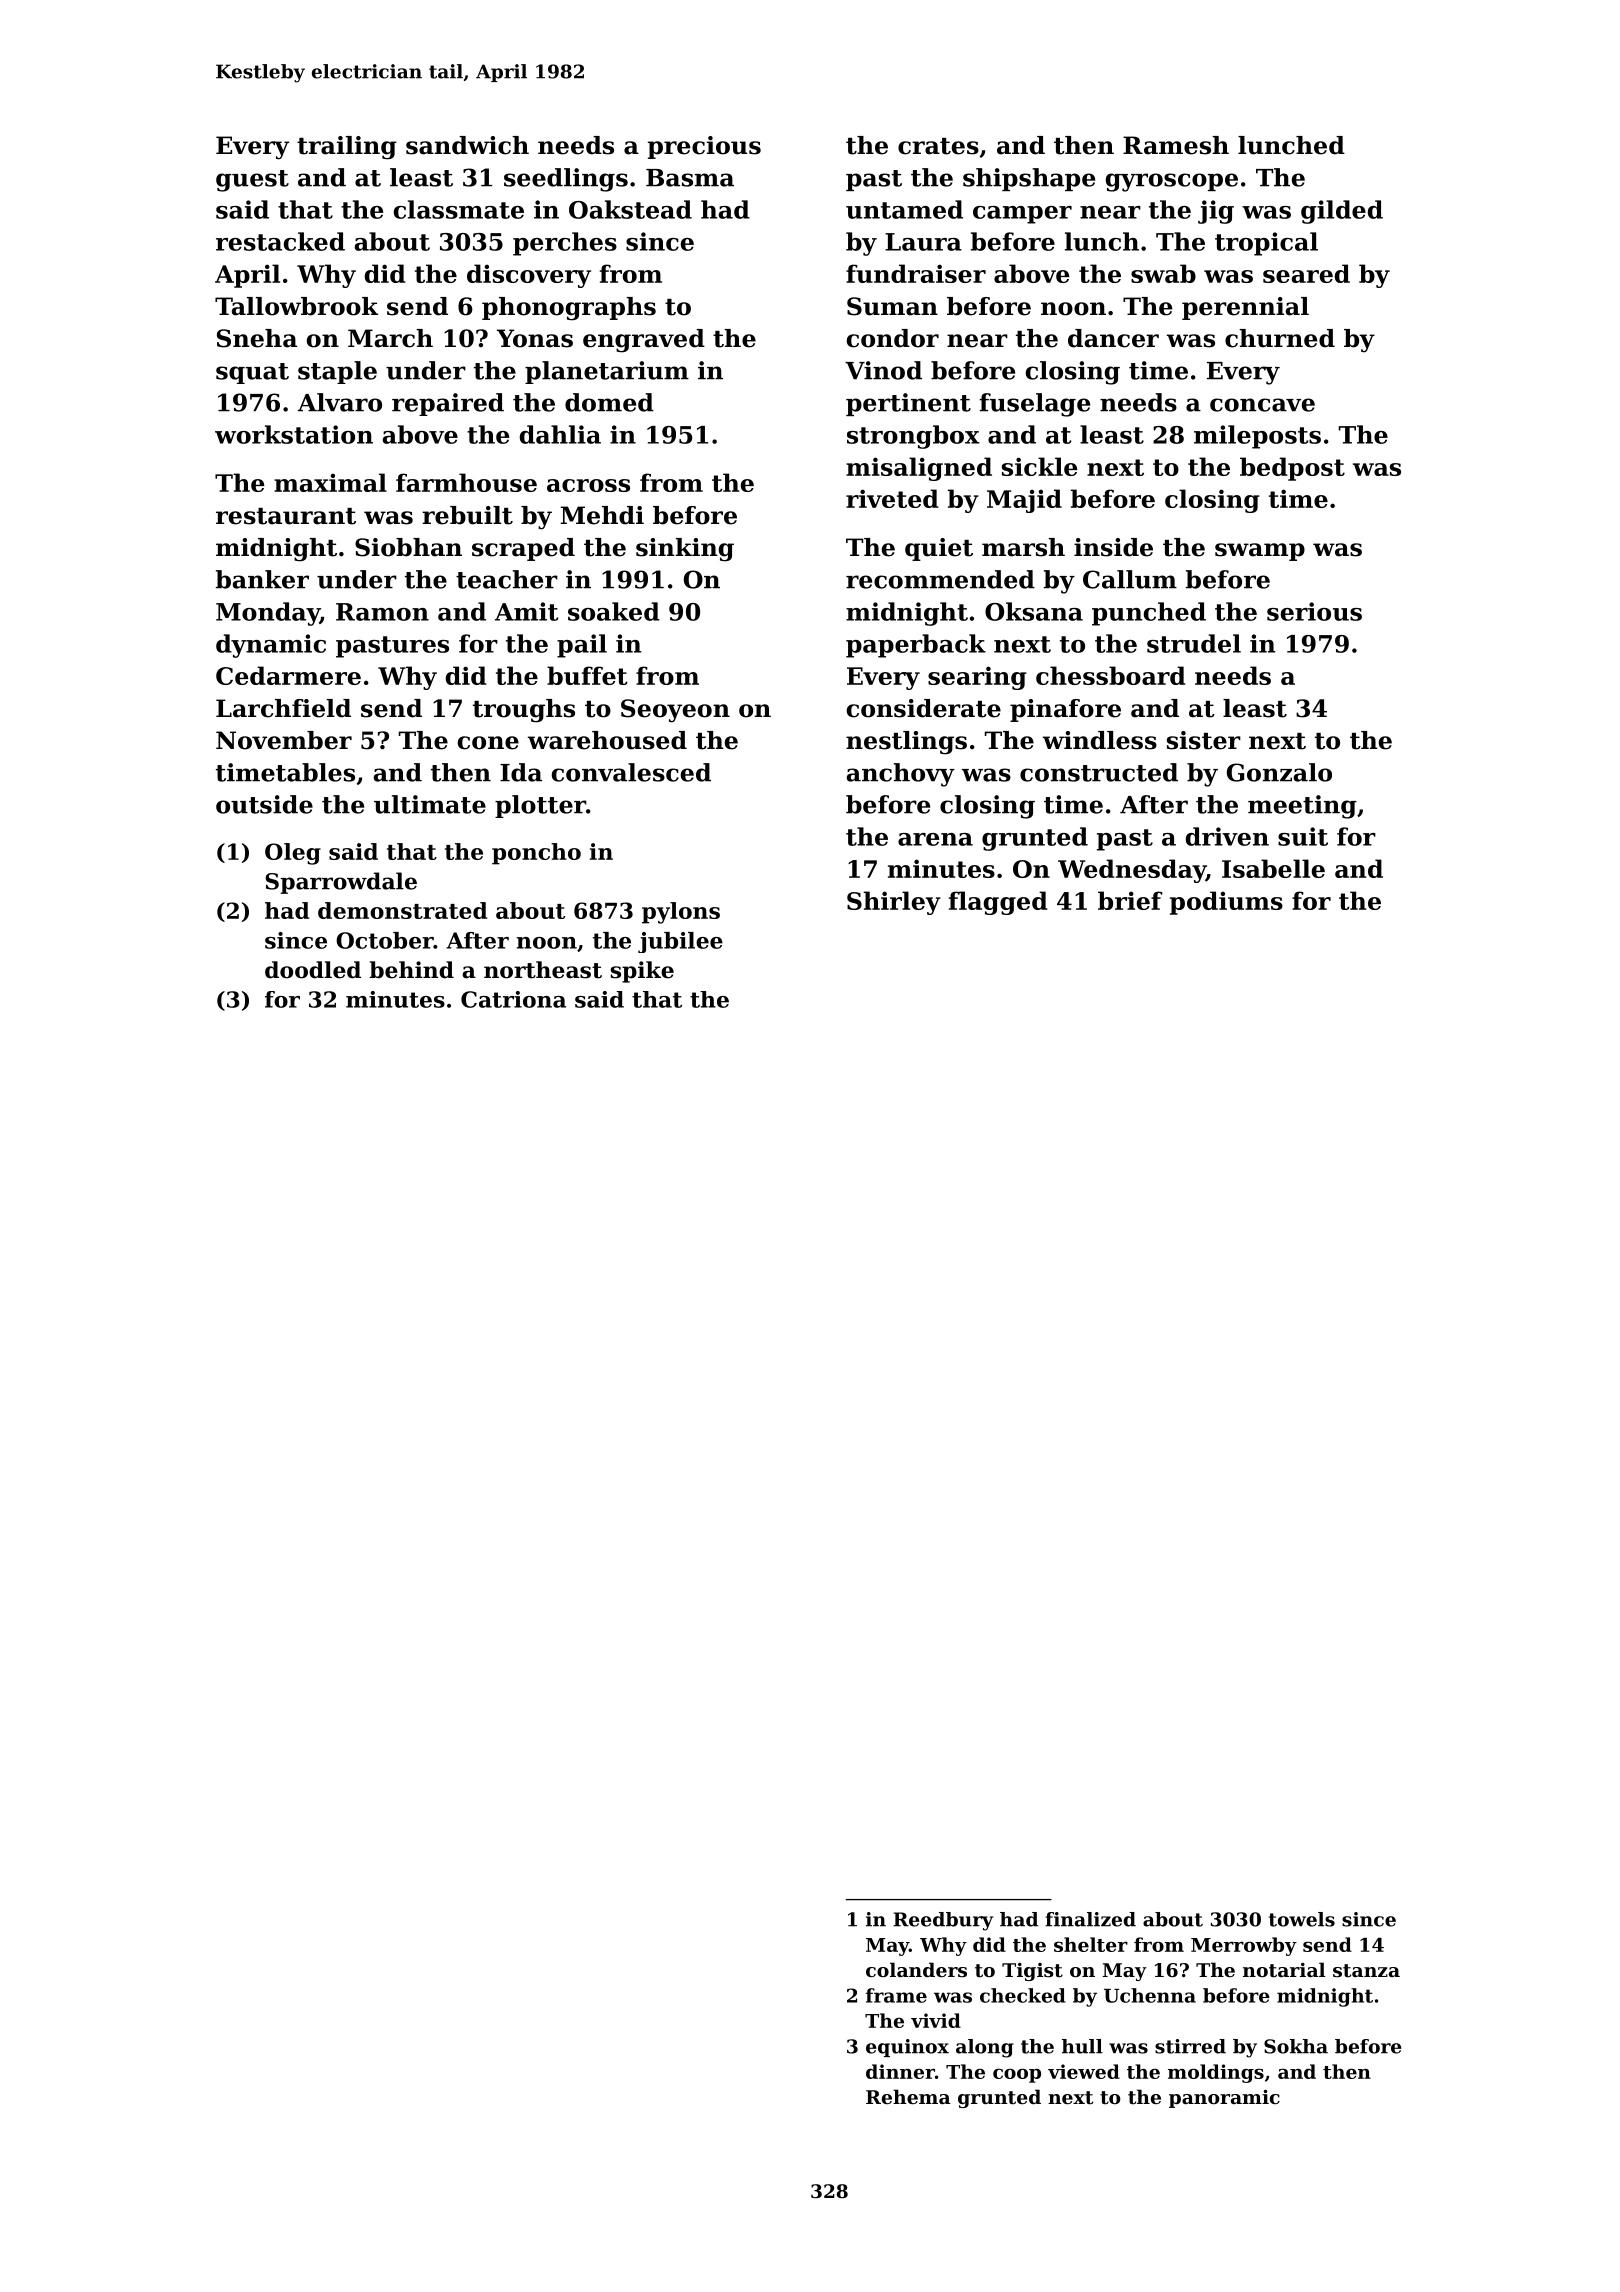  What do you see at coordinates (1113, 338) in the screenshot?
I see `dancer` at bounding box center [1113, 338].
